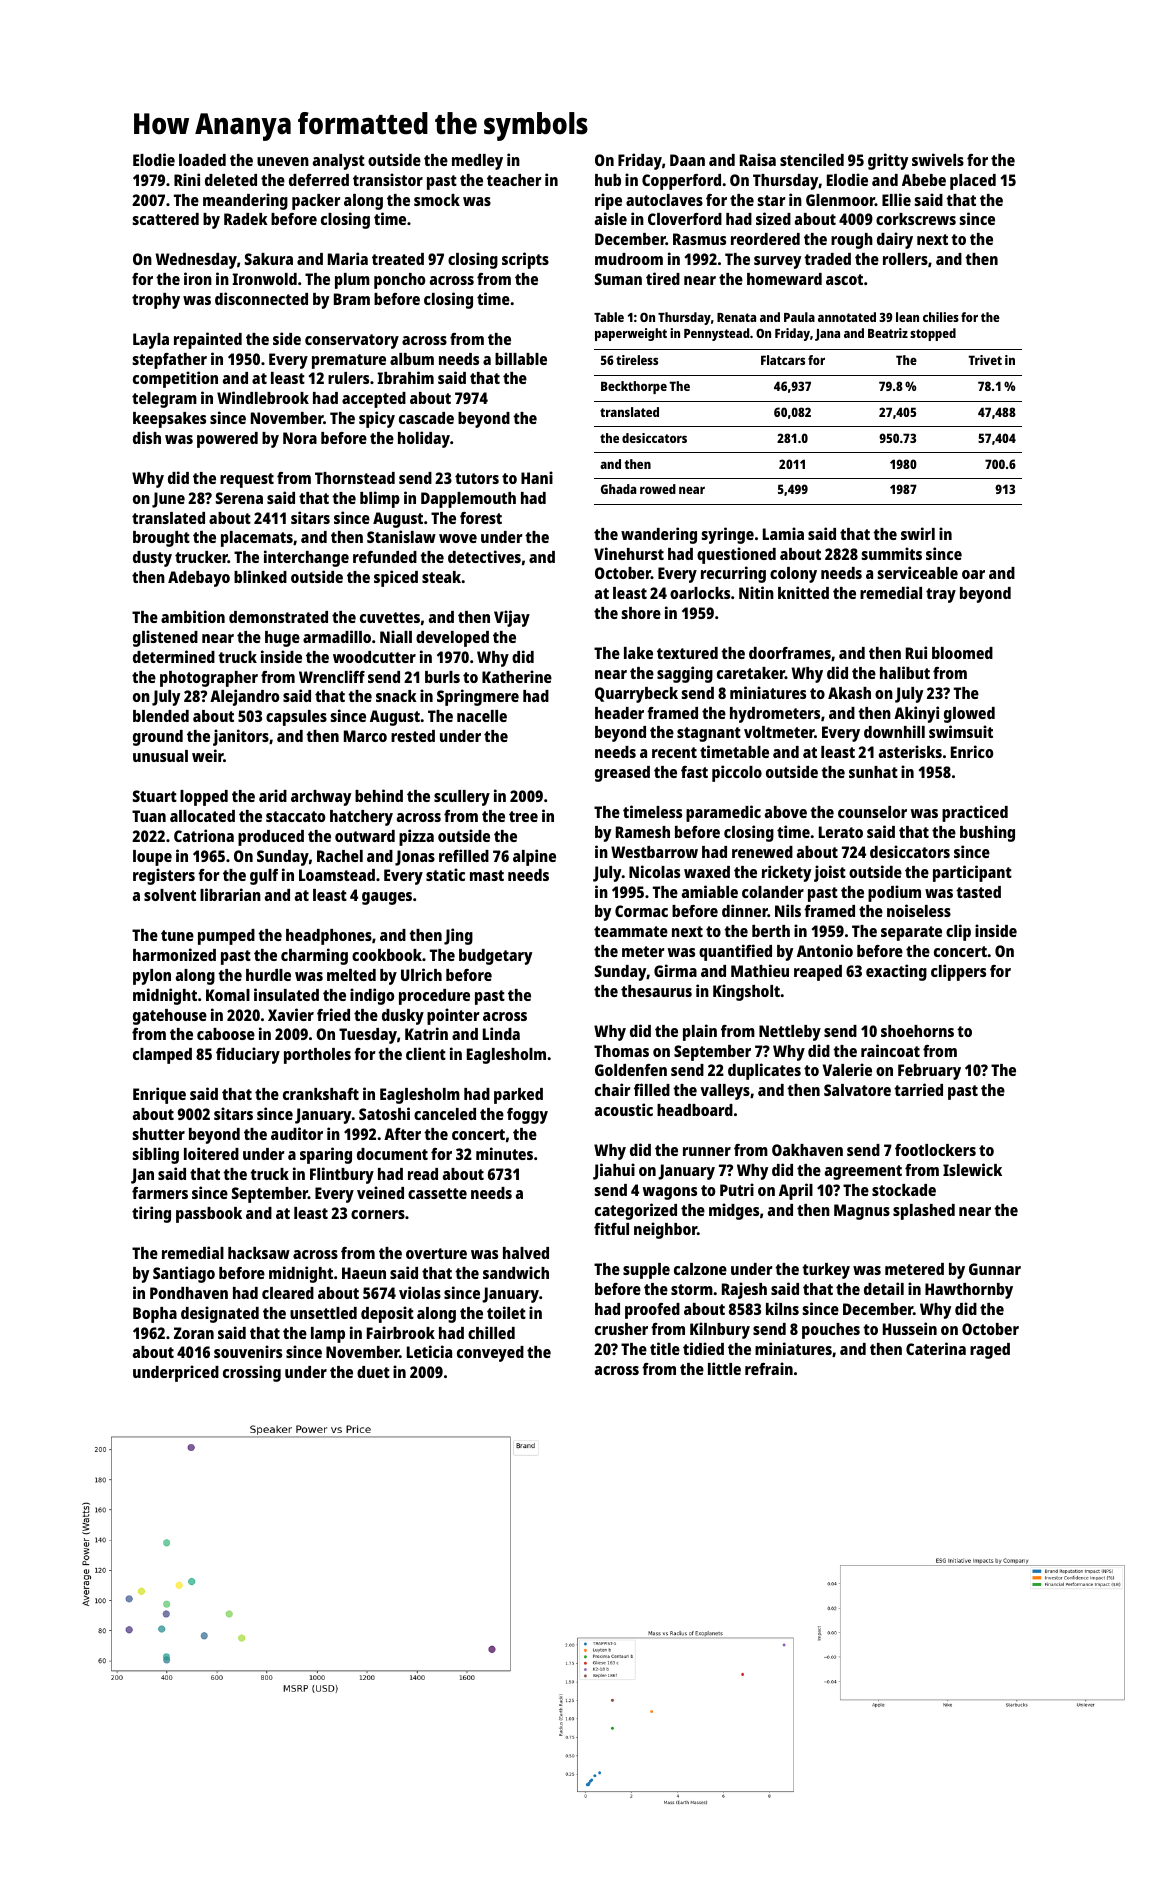 The image size is (1154, 1901). Describe the element at coordinates (477, 162) in the screenshot. I see `medley` at that location.
